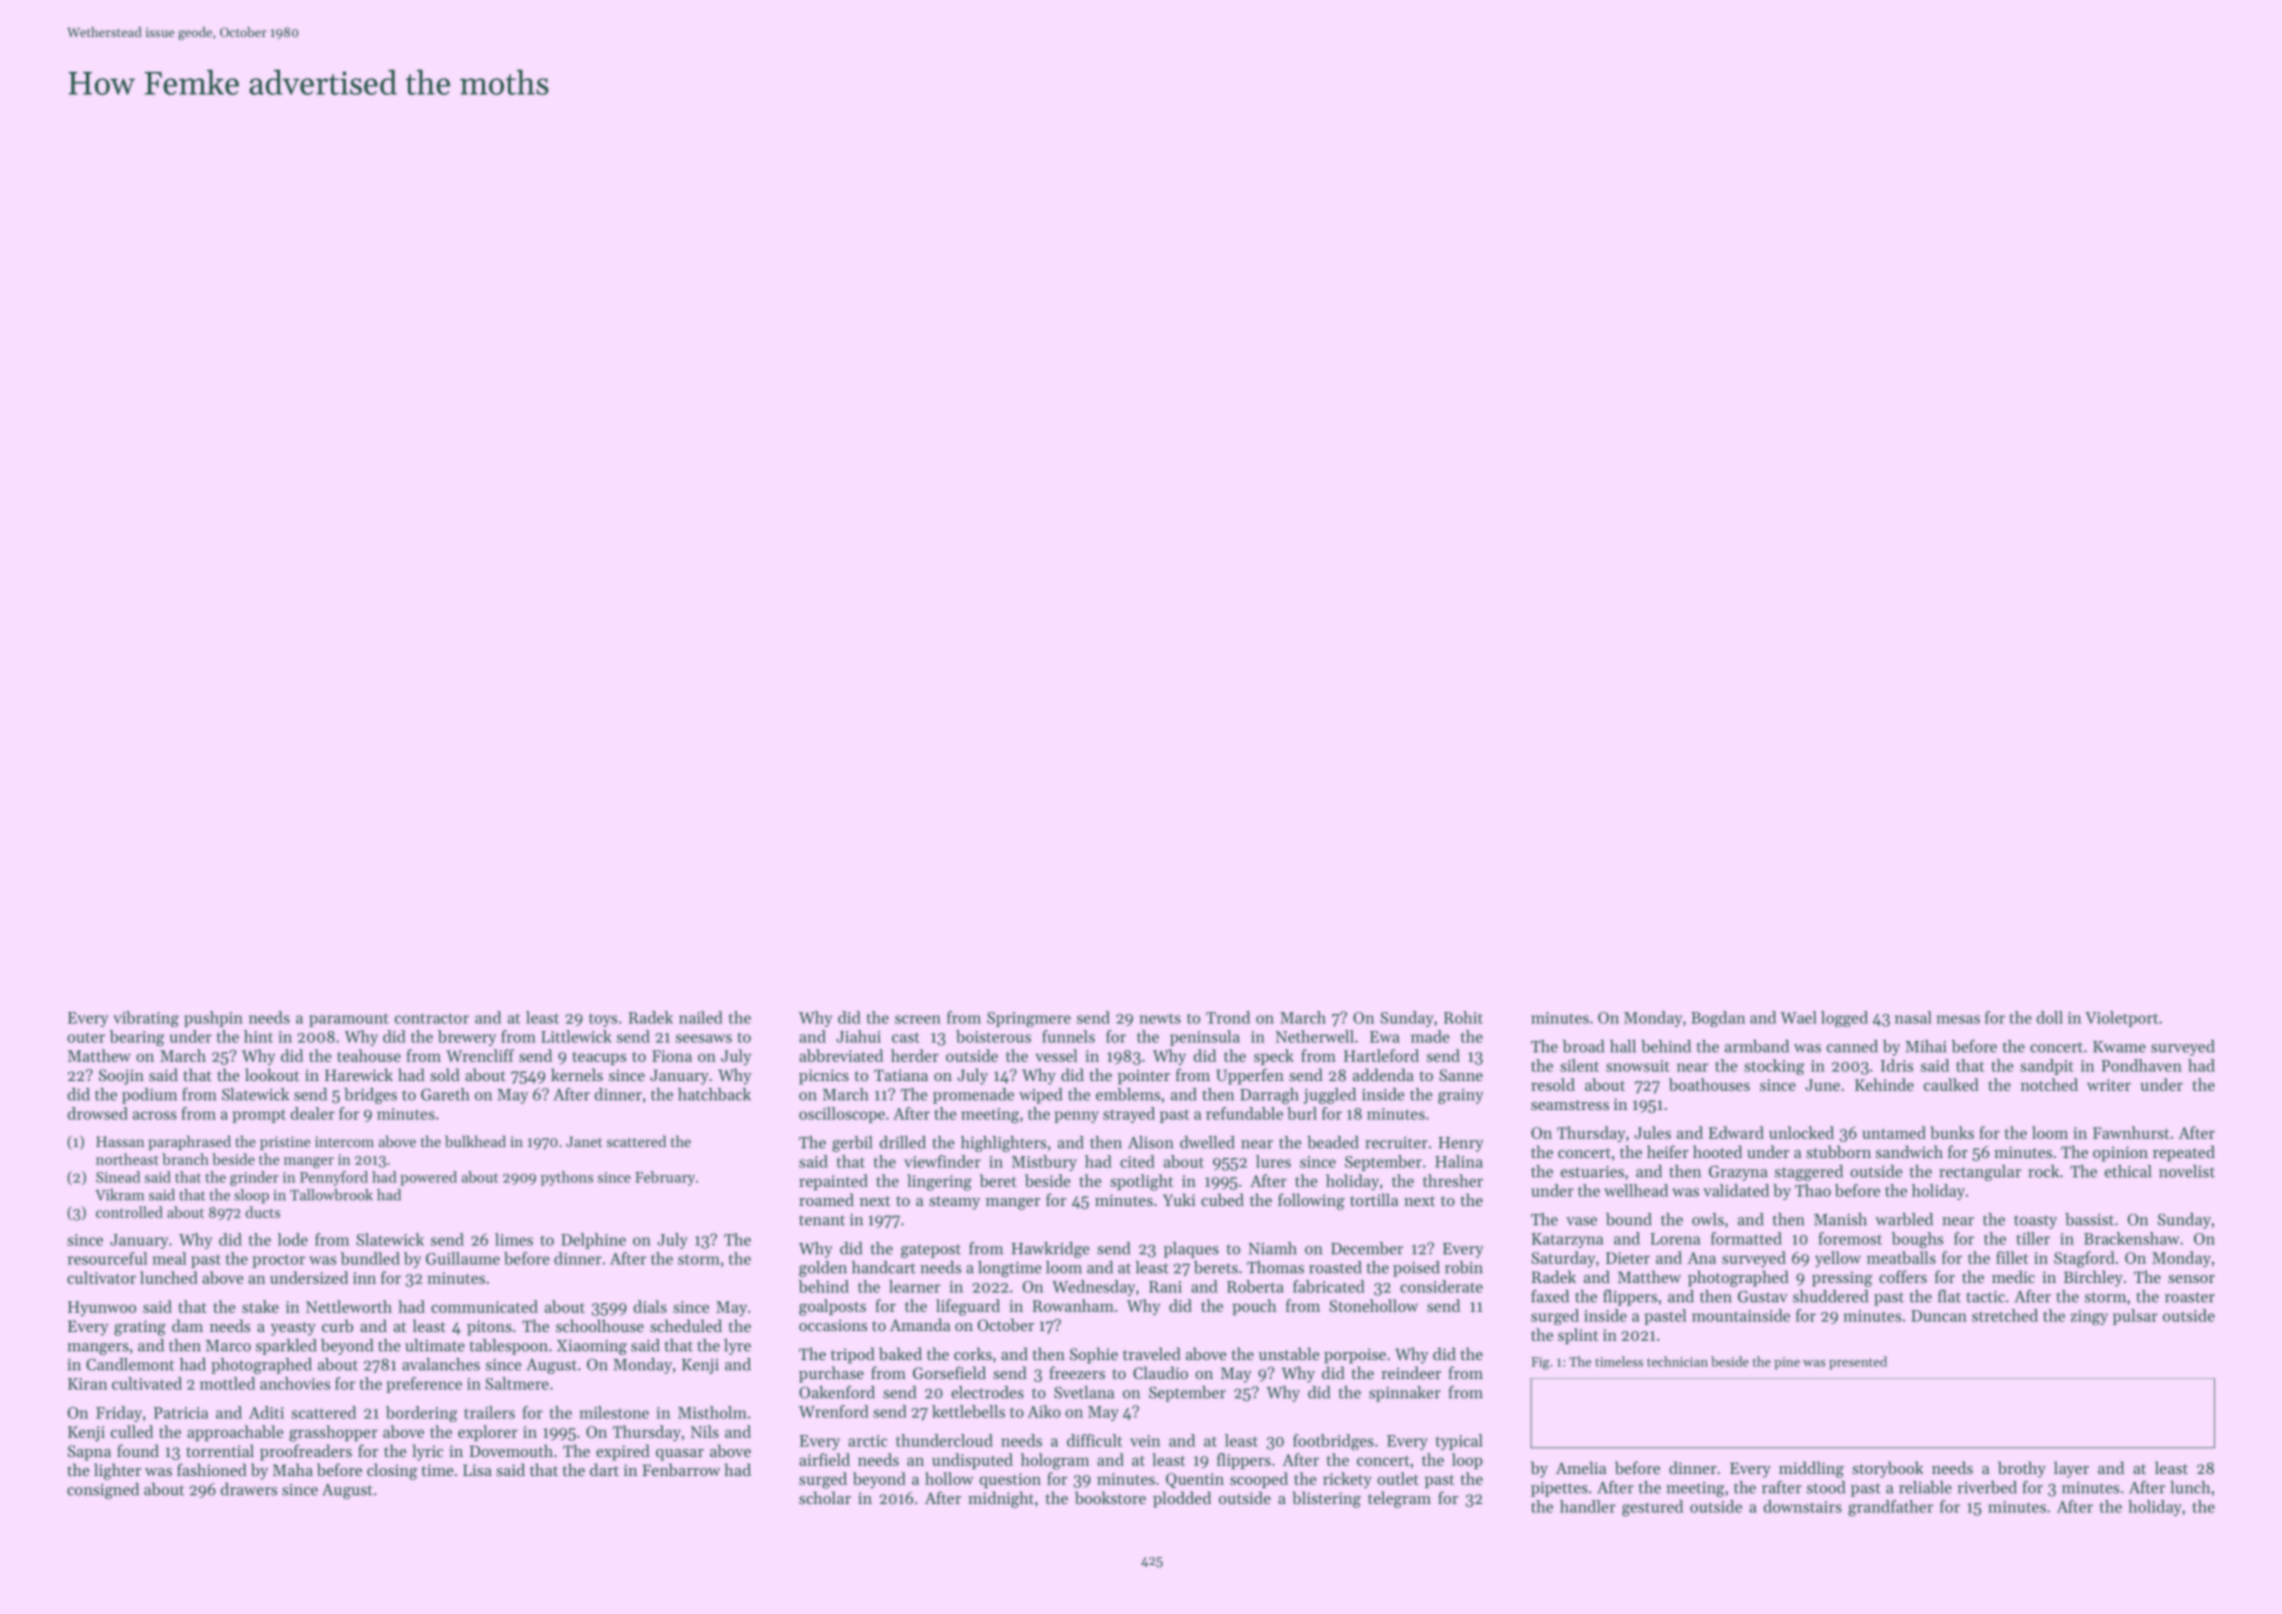 Image resolution: width=2282 pixels, height=1614 pixels. I want to click on scholar, so click(825, 1497).
